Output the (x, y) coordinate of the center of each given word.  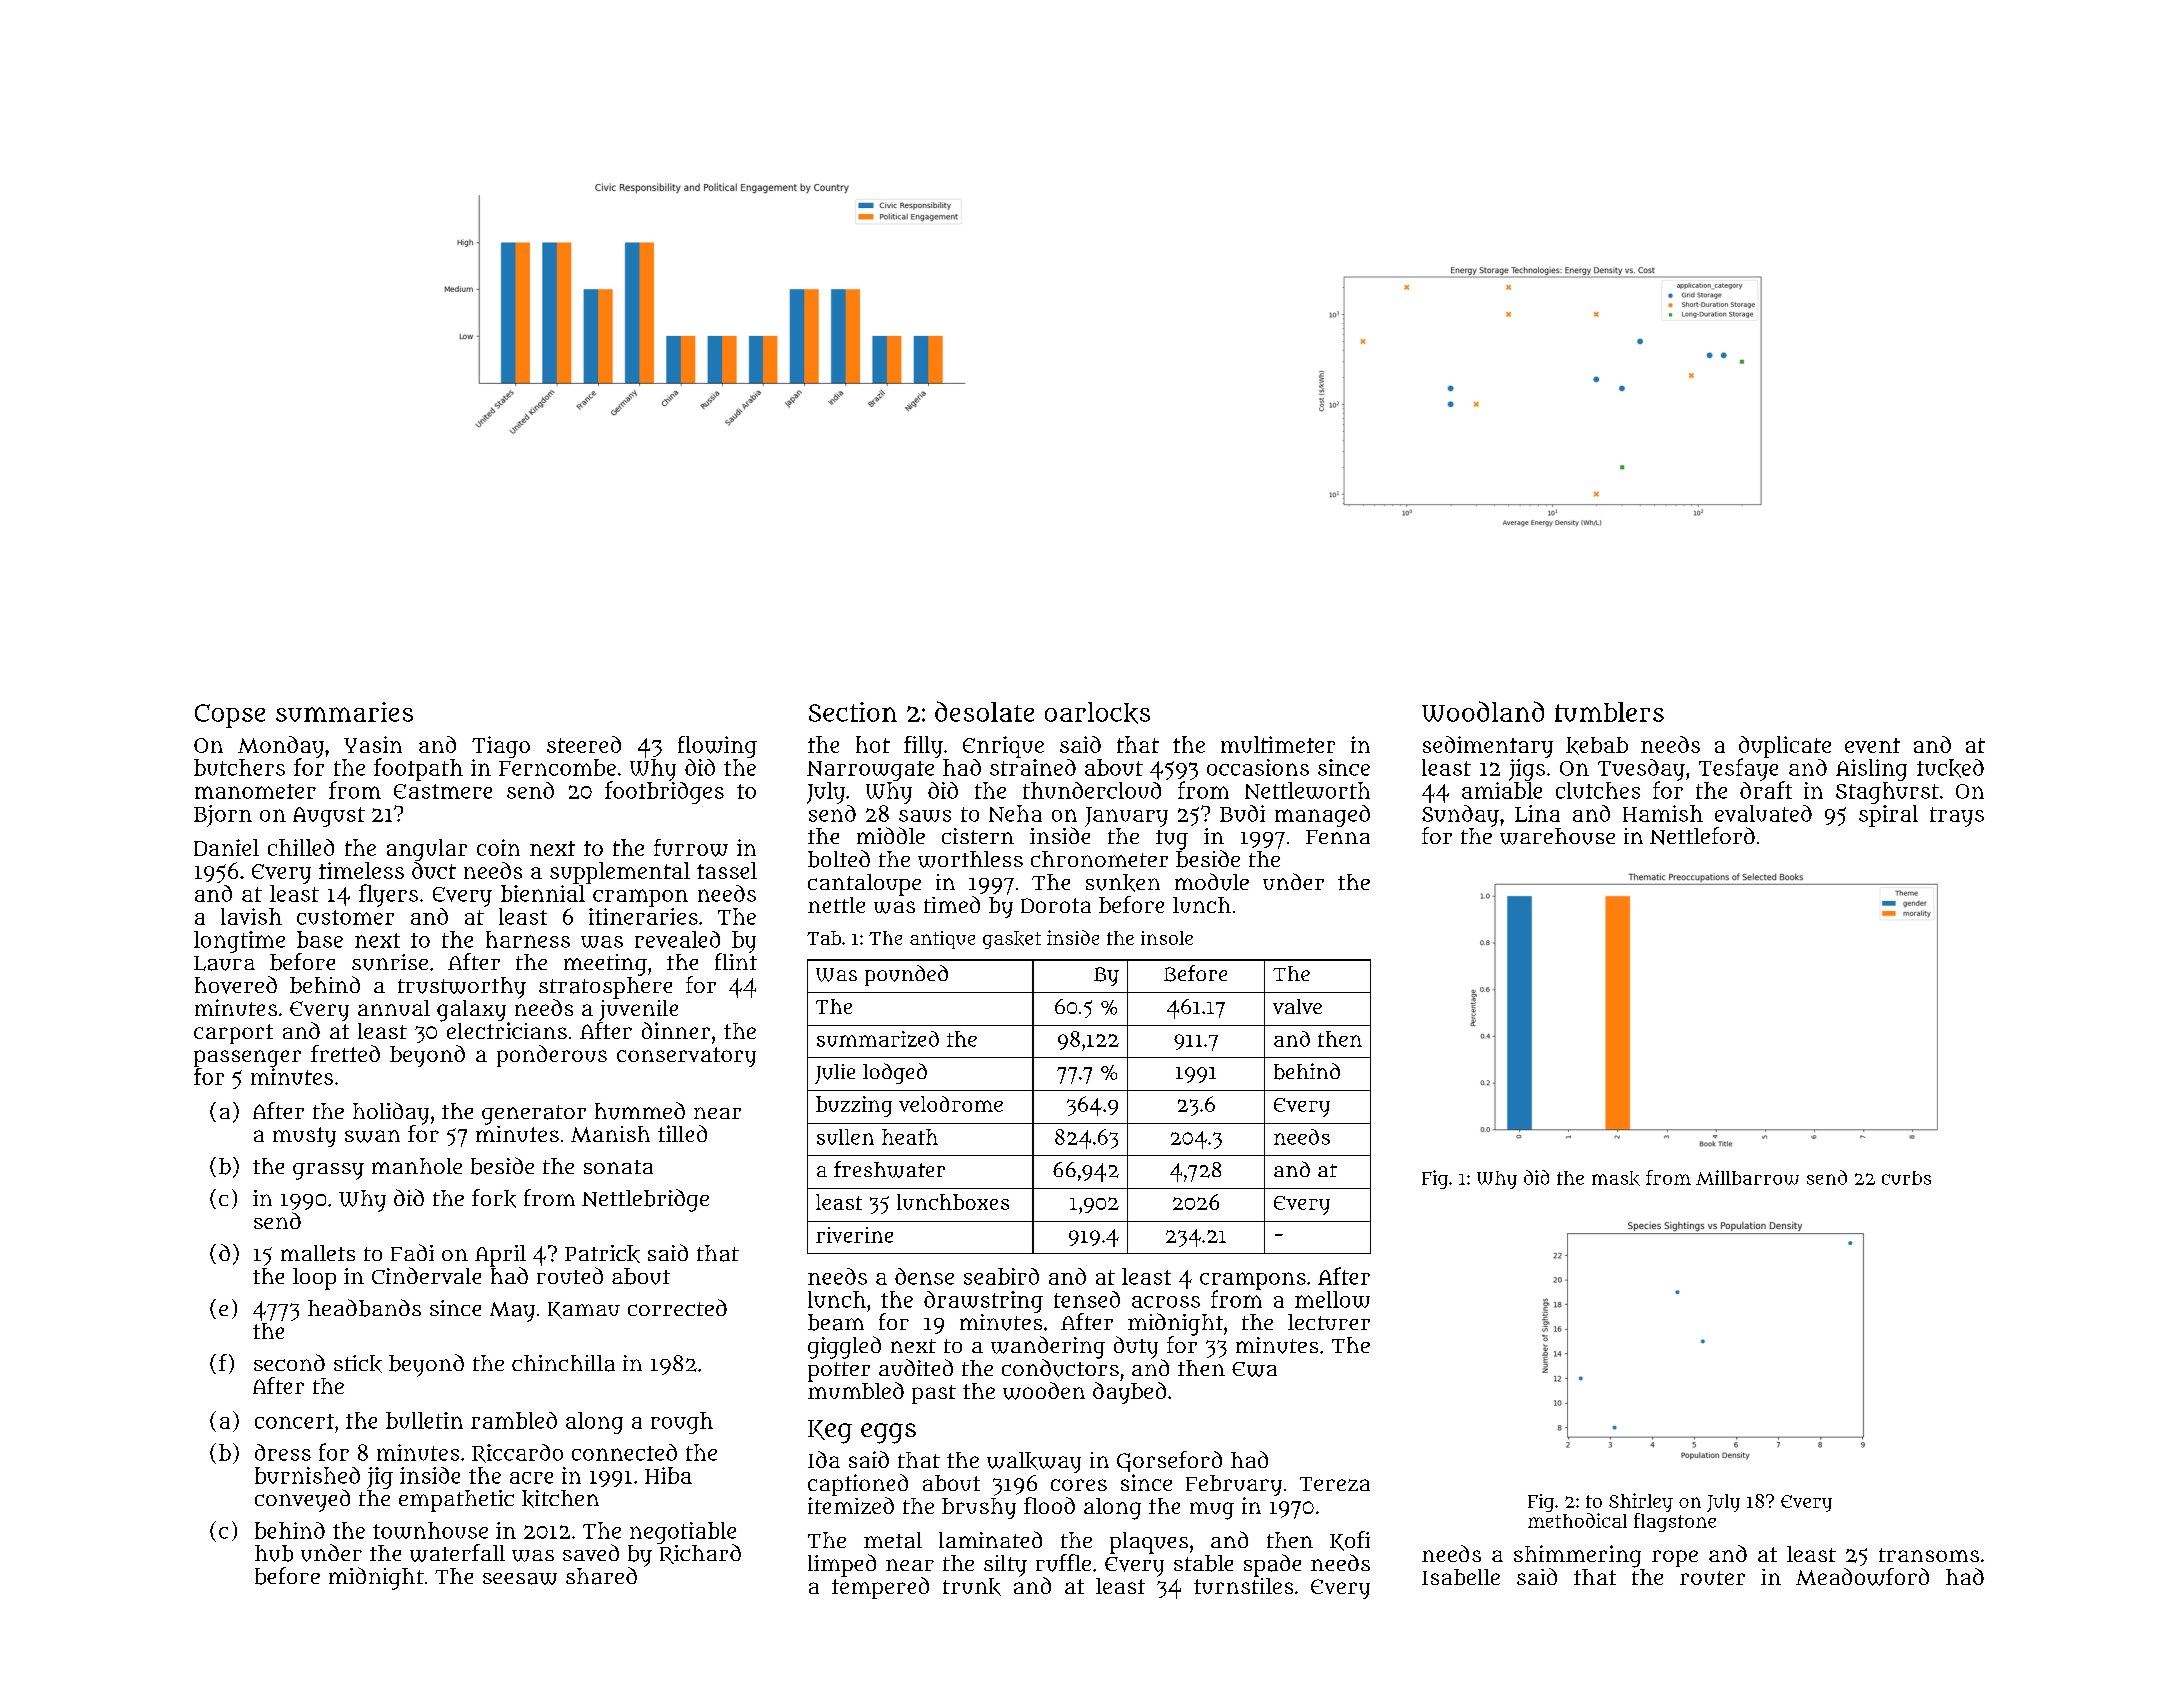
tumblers (1609, 712)
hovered (236, 985)
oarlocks (1097, 713)
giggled (844, 1347)
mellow (1332, 1299)
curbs (1906, 1178)
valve (1297, 1006)
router (1712, 1578)
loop (314, 1279)
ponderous (552, 1056)
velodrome (951, 1104)
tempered (880, 1588)
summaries (344, 712)
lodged (895, 1073)
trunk (972, 1587)
